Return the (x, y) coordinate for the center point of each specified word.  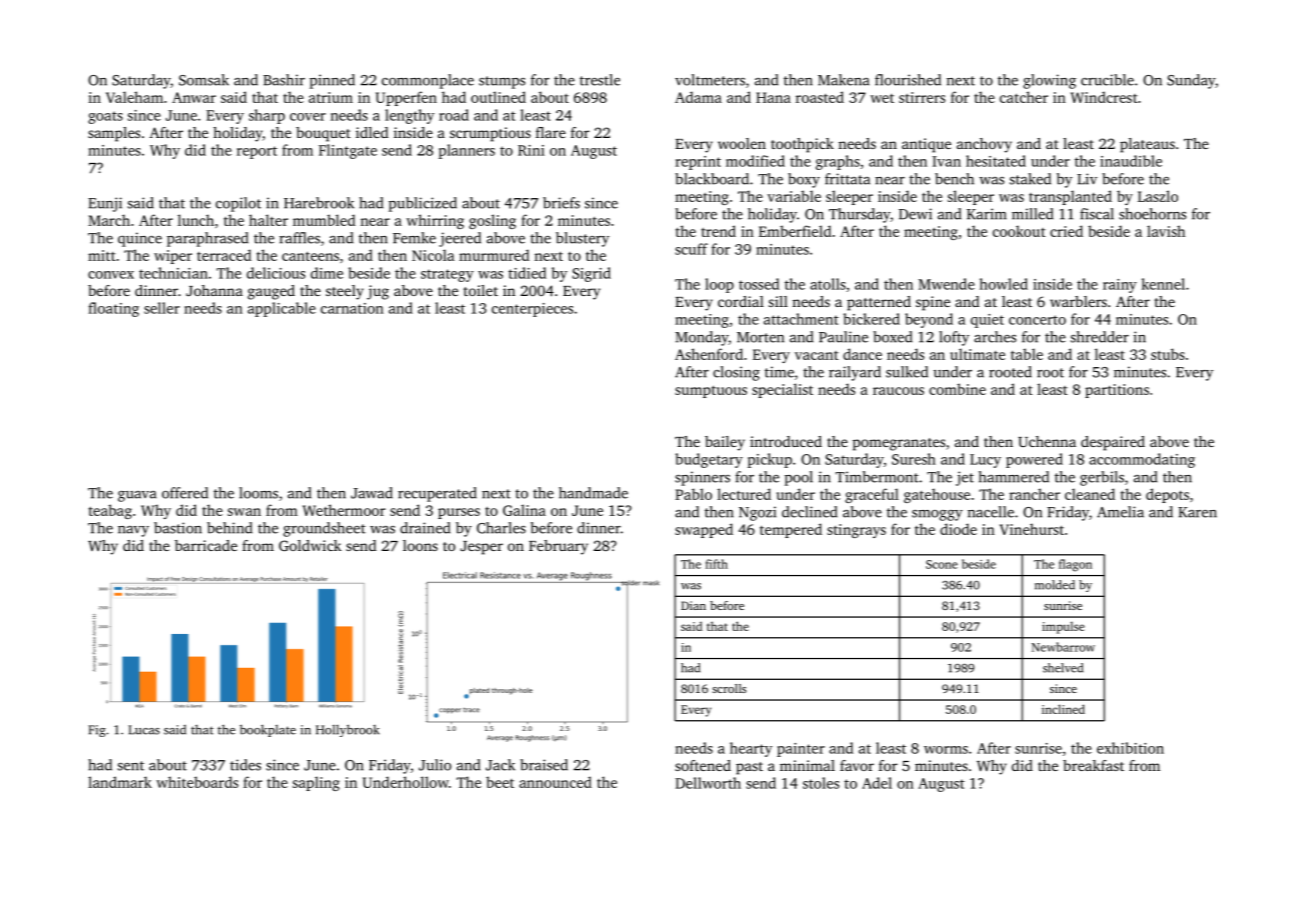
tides (245, 765)
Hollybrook (348, 730)
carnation (352, 308)
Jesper (481, 548)
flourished (908, 80)
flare (551, 132)
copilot (238, 204)
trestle (600, 80)
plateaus (1147, 145)
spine (933, 303)
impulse (1063, 627)
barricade (206, 545)
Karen (1197, 512)
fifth (716, 564)
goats (105, 117)
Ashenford (709, 354)
